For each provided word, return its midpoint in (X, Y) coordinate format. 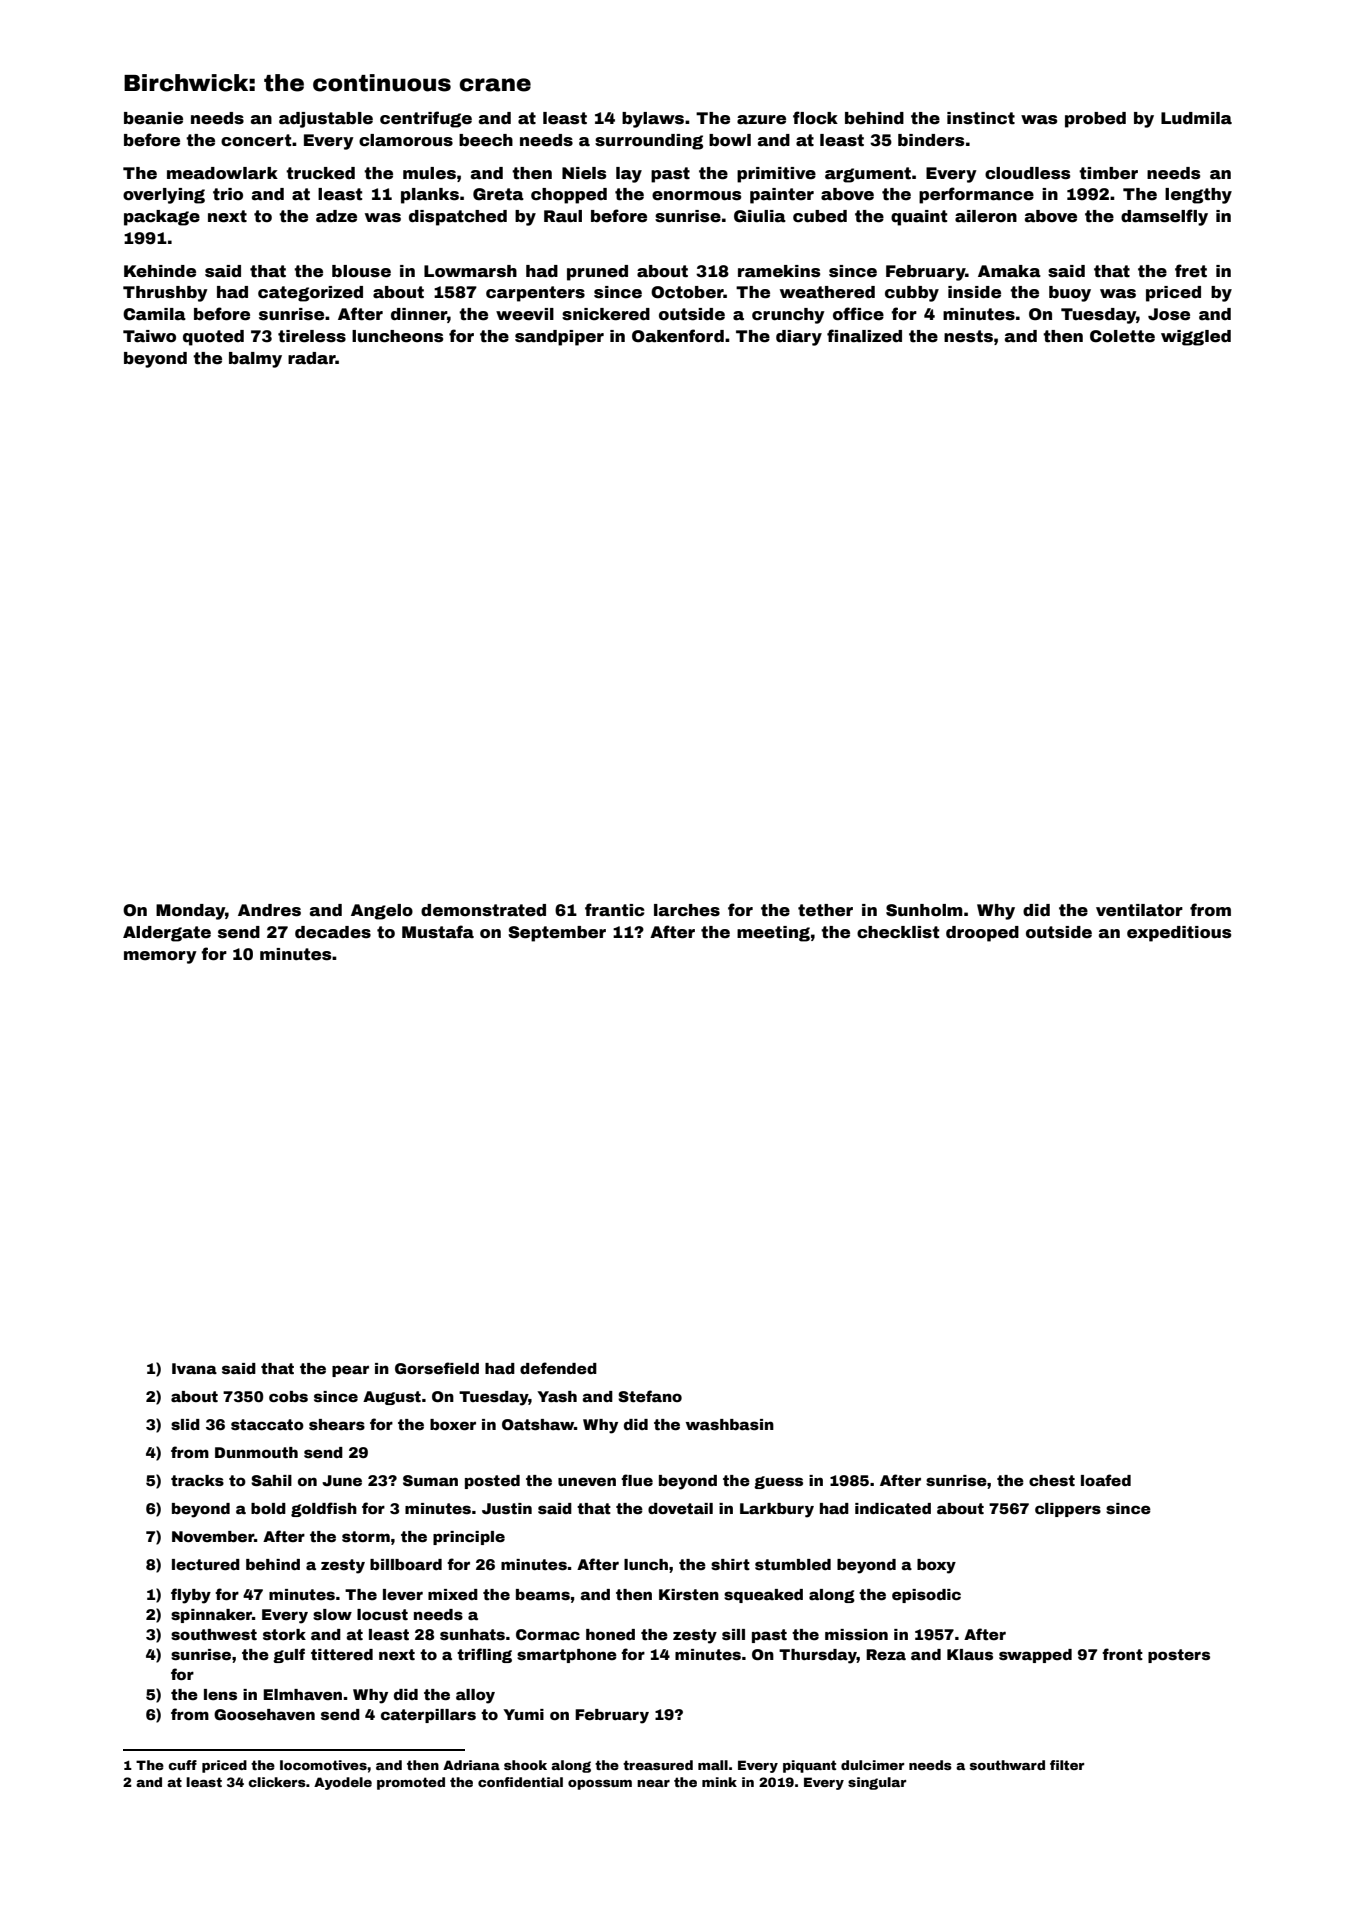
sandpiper (559, 338)
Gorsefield (437, 1368)
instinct (981, 118)
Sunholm (924, 910)
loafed (1106, 1480)
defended (558, 1368)
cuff (182, 1765)
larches (687, 910)
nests (968, 336)
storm (366, 1536)
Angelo (382, 912)
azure (761, 120)
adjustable (326, 120)
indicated (893, 1508)
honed (610, 1634)
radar (312, 358)
